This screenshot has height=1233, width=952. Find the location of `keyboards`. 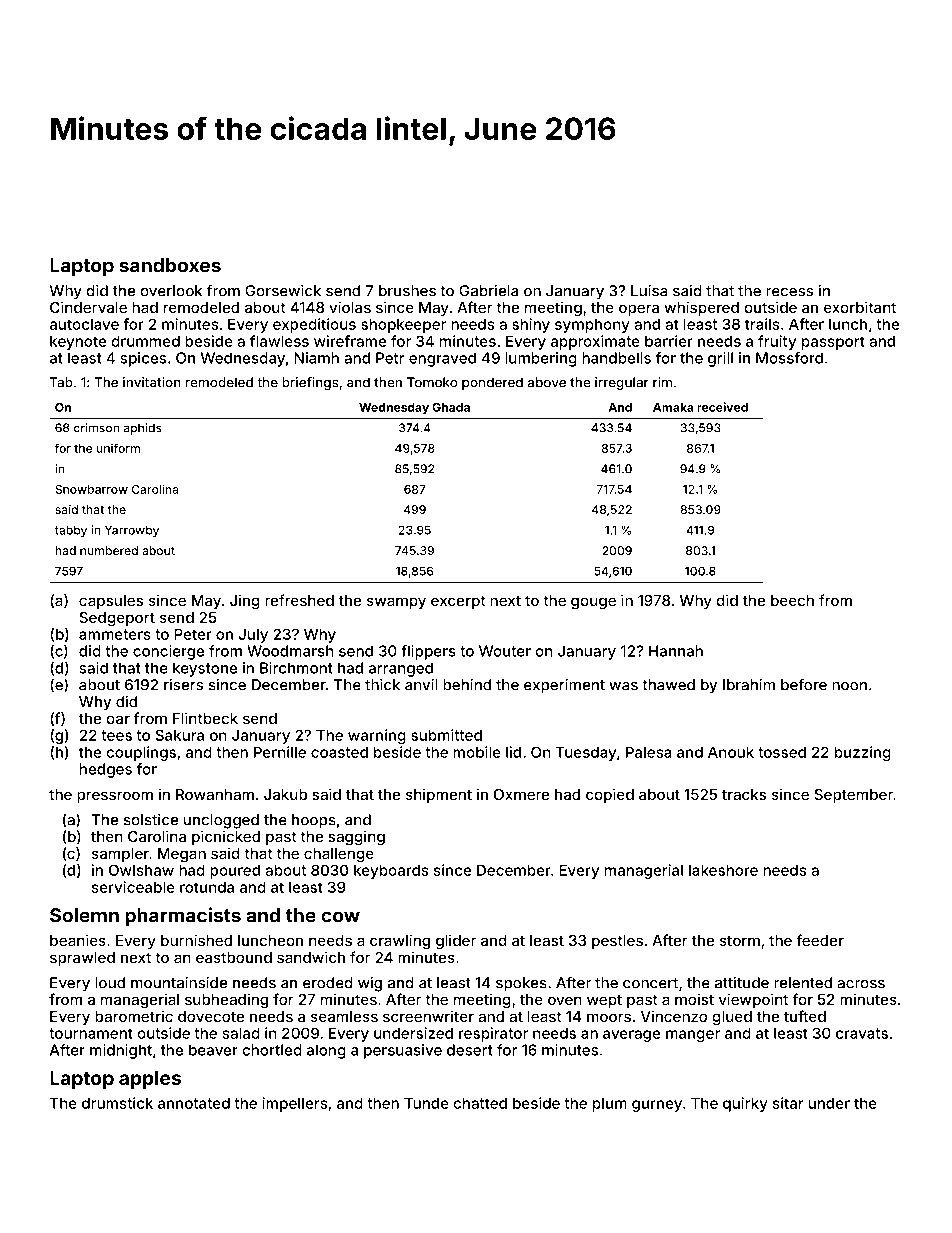

keyboards is located at coordinates (391, 871).
